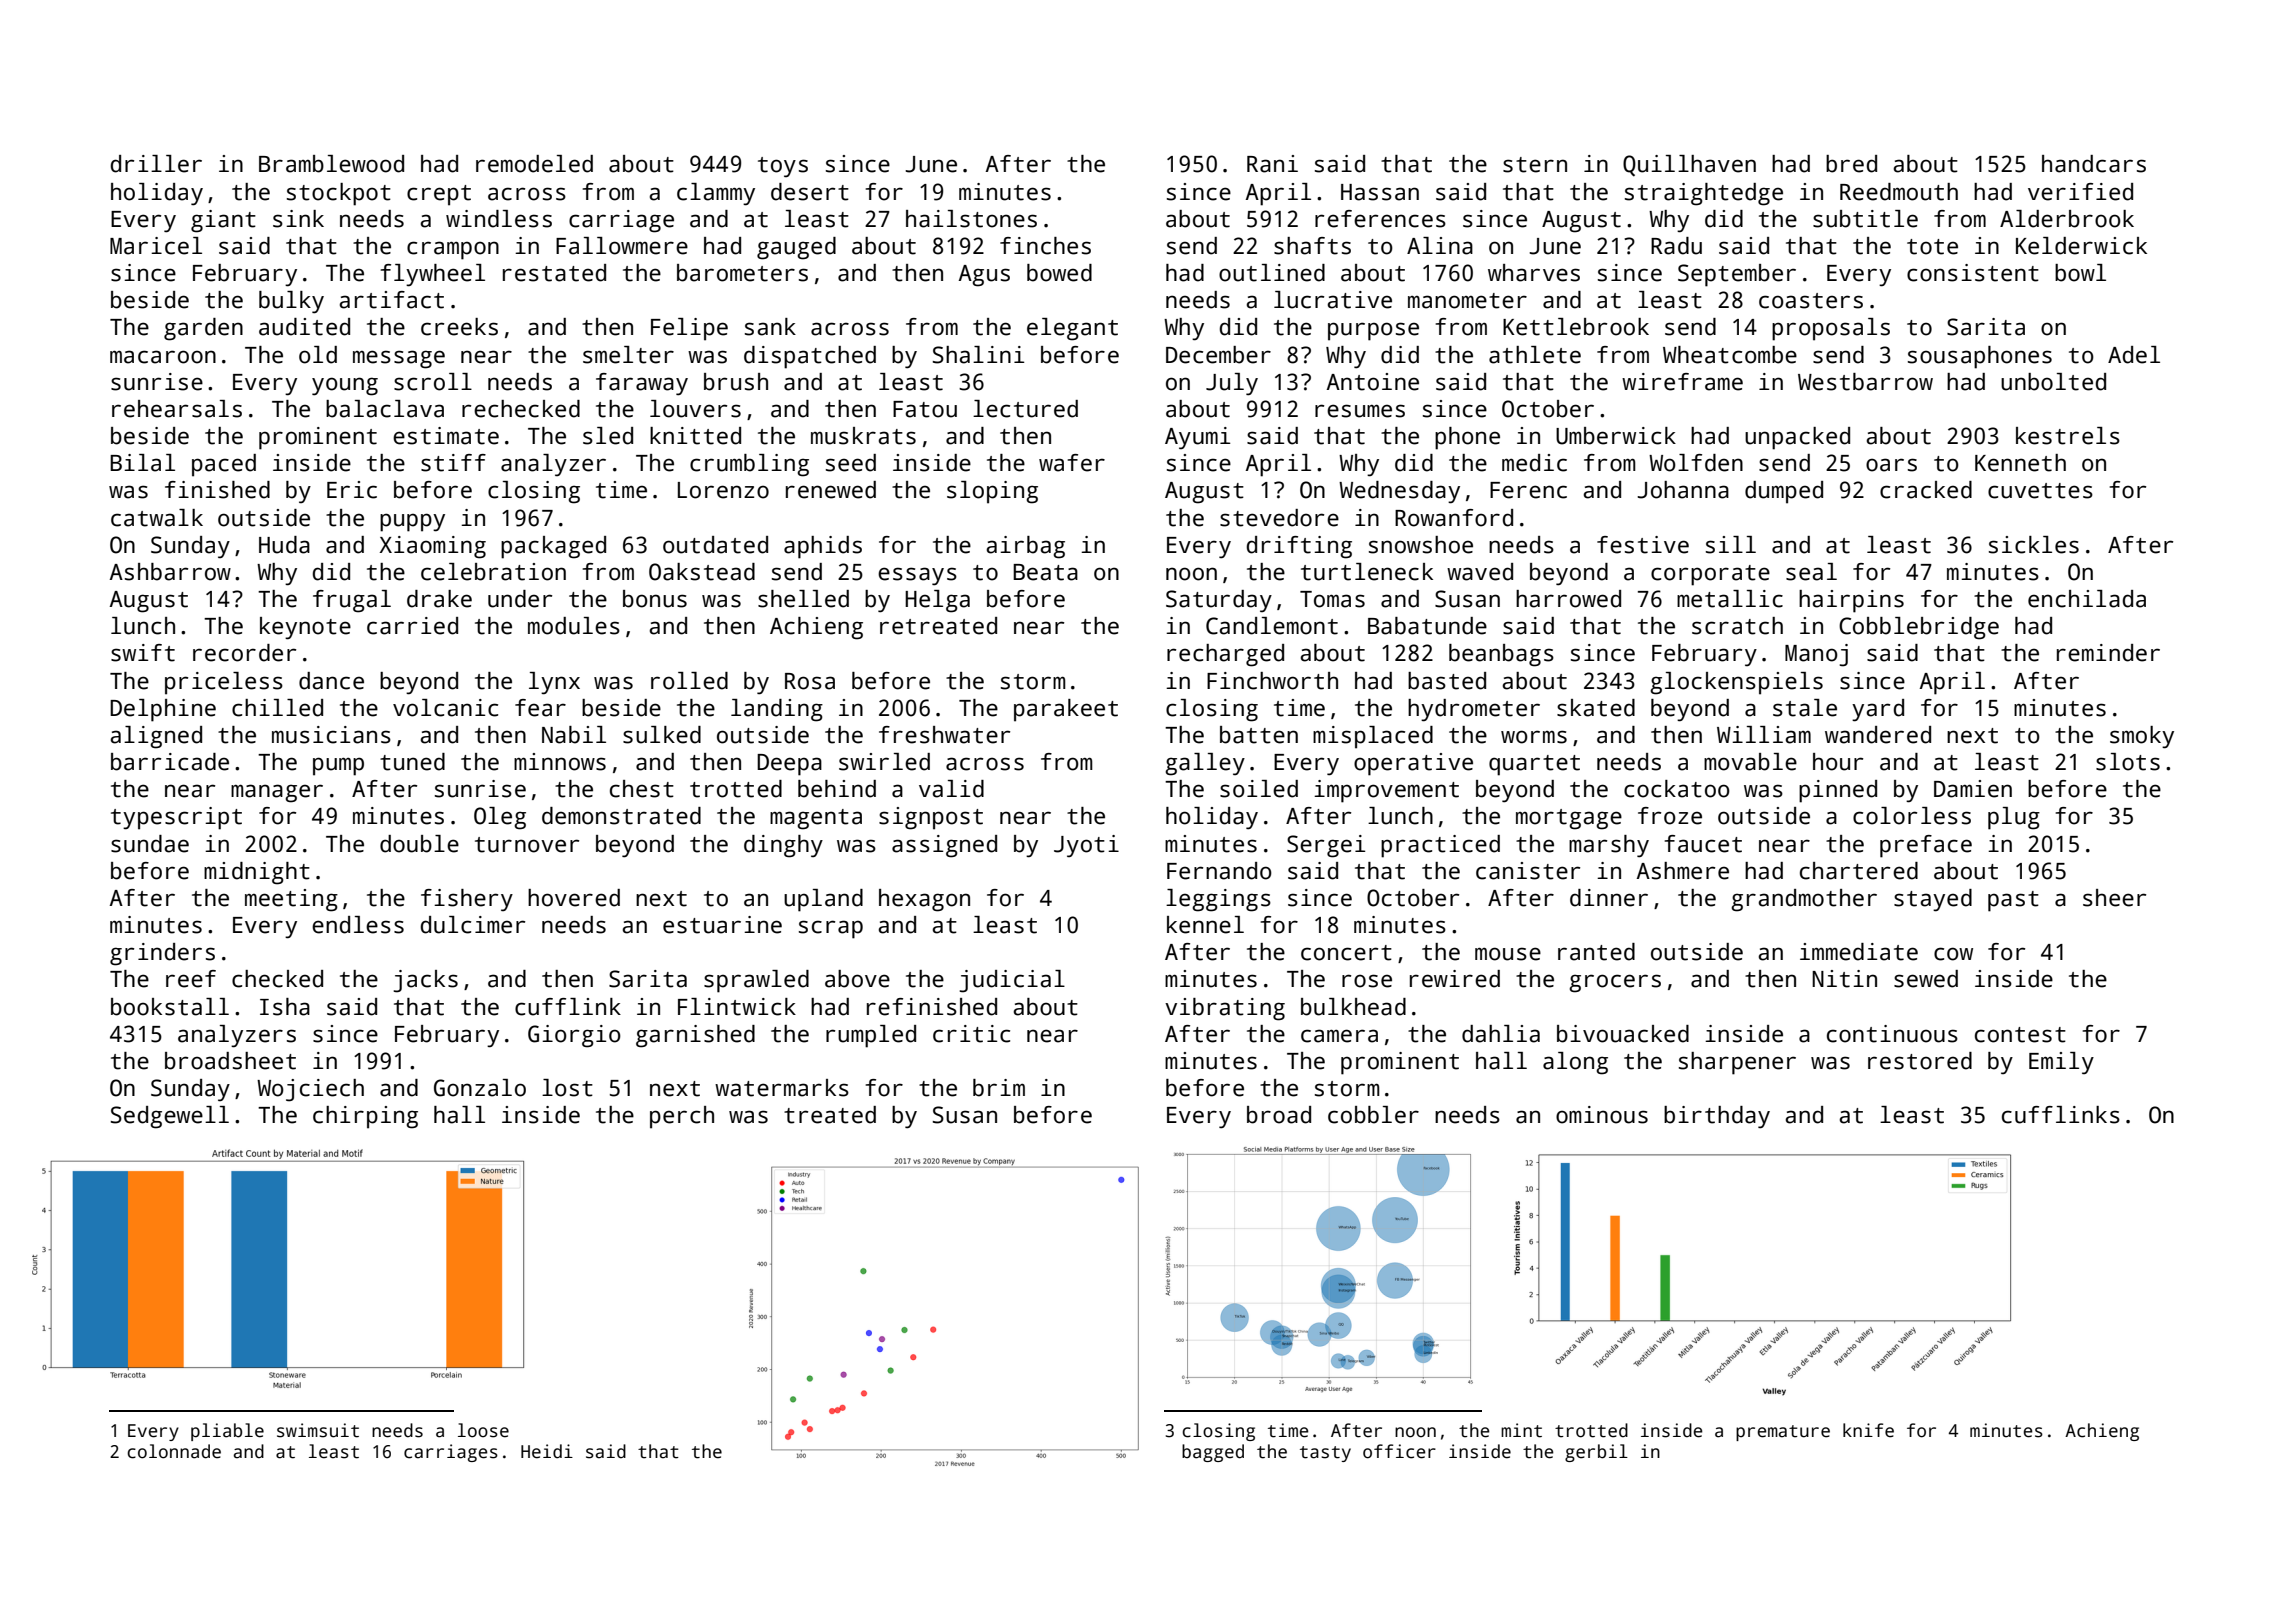 This page has width=2292, height=1620. What do you see at coordinates (156, 737) in the page?
I see `aligned` at bounding box center [156, 737].
